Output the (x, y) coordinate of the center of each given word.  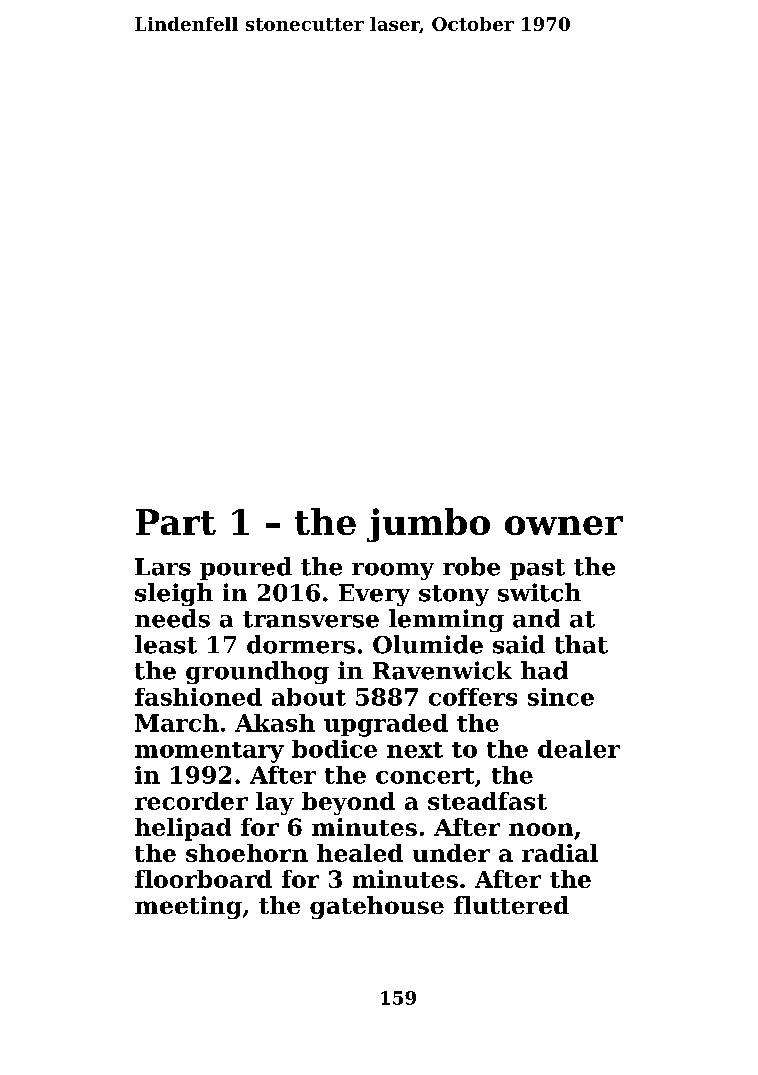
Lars (163, 567)
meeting (188, 907)
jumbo (428, 525)
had (544, 670)
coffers (473, 697)
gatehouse (377, 907)
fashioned (198, 697)
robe (471, 566)
